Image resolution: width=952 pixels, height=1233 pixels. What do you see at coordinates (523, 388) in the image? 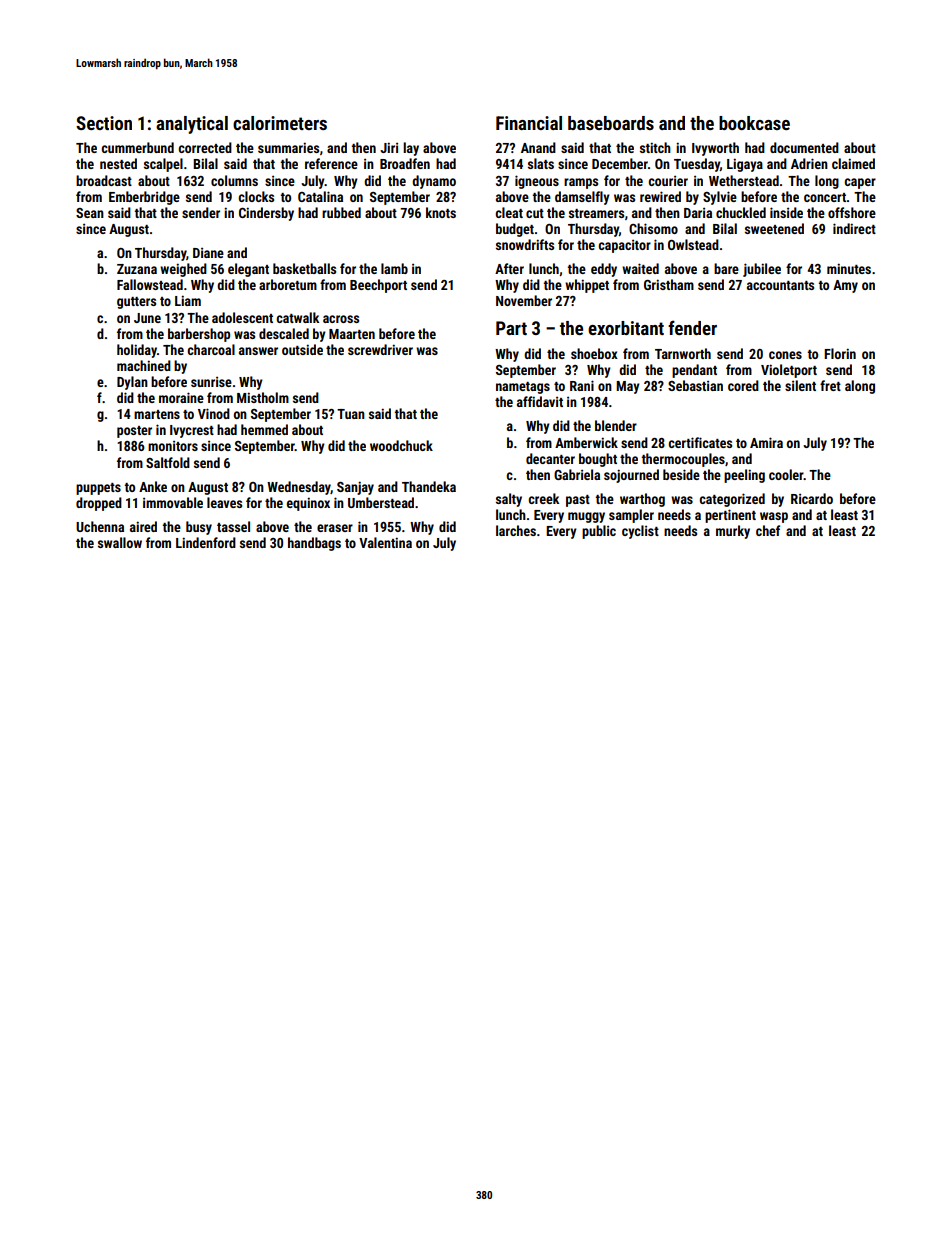
I see `nametags` at bounding box center [523, 388].
